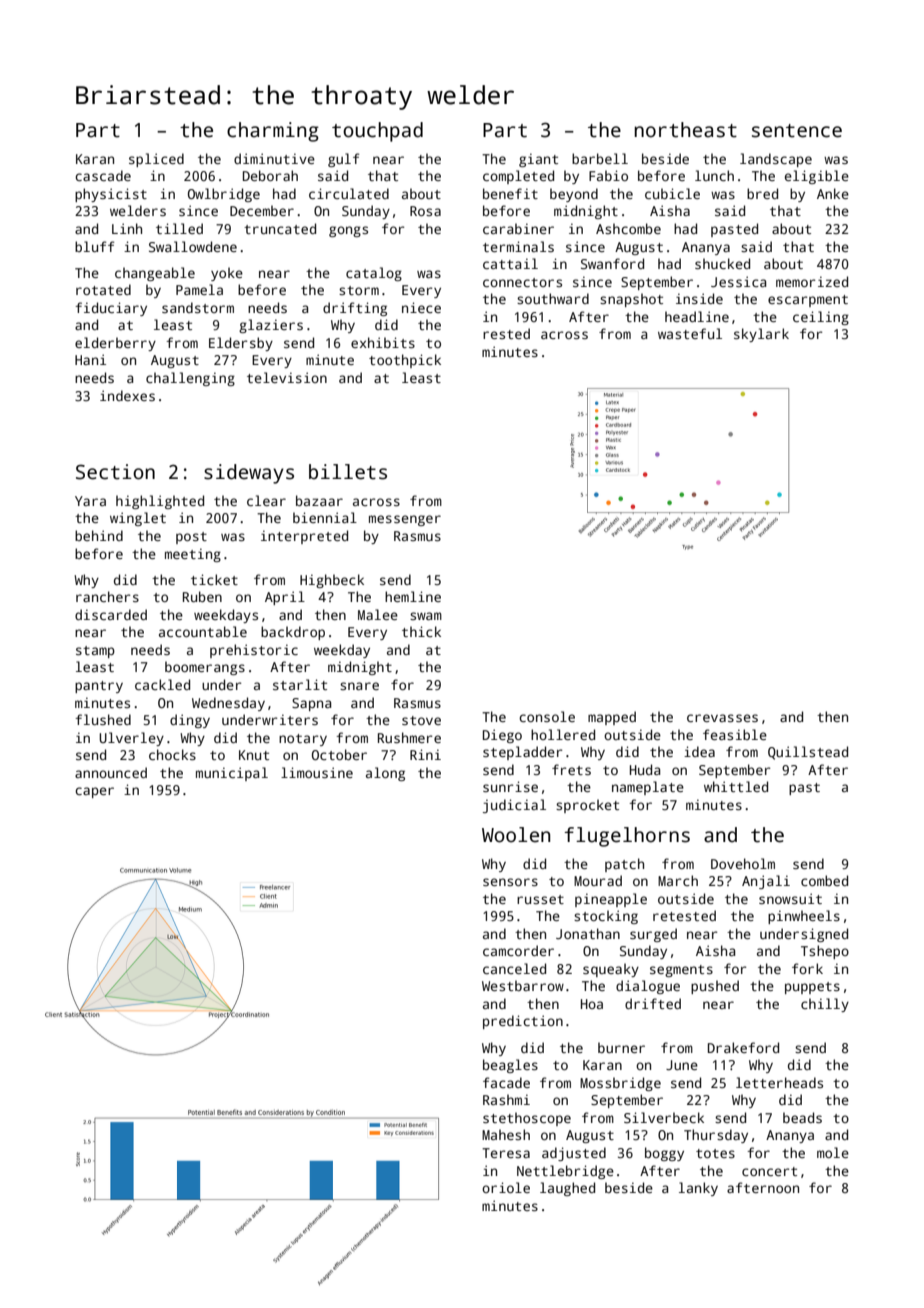 This screenshot has width=924, height=1308. What do you see at coordinates (808, 753) in the screenshot?
I see `Quillstead` at bounding box center [808, 753].
